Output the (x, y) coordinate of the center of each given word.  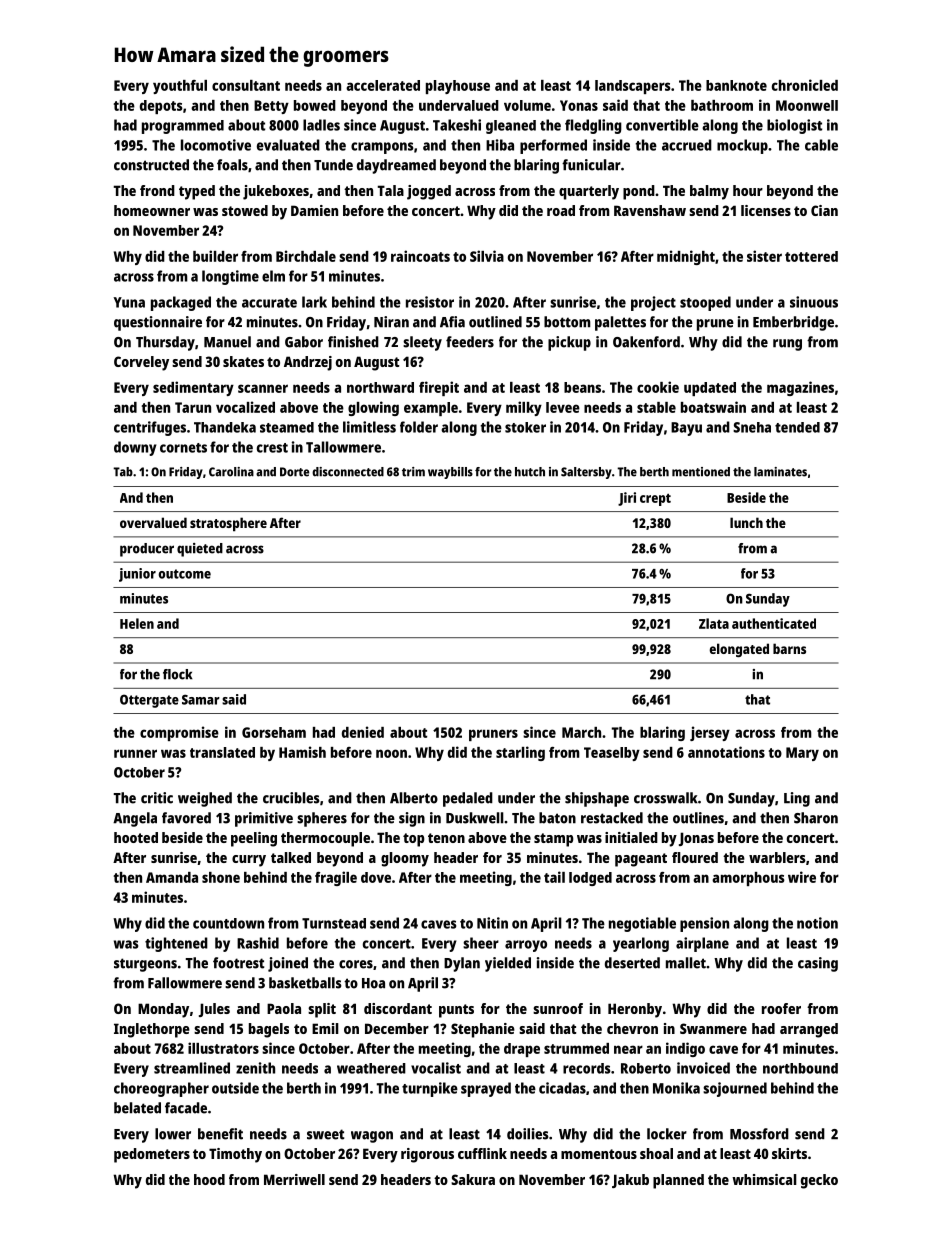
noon (391, 753)
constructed (151, 165)
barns (789, 648)
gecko (819, 1181)
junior (137, 575)
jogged (429, 192)
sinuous (814, 302)
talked (291, 857)
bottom (567, 322)
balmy (709, 192)
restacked (612, 818)
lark (314, 302)
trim (413, 472)
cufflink (482, 1153)
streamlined (192, 1068)
